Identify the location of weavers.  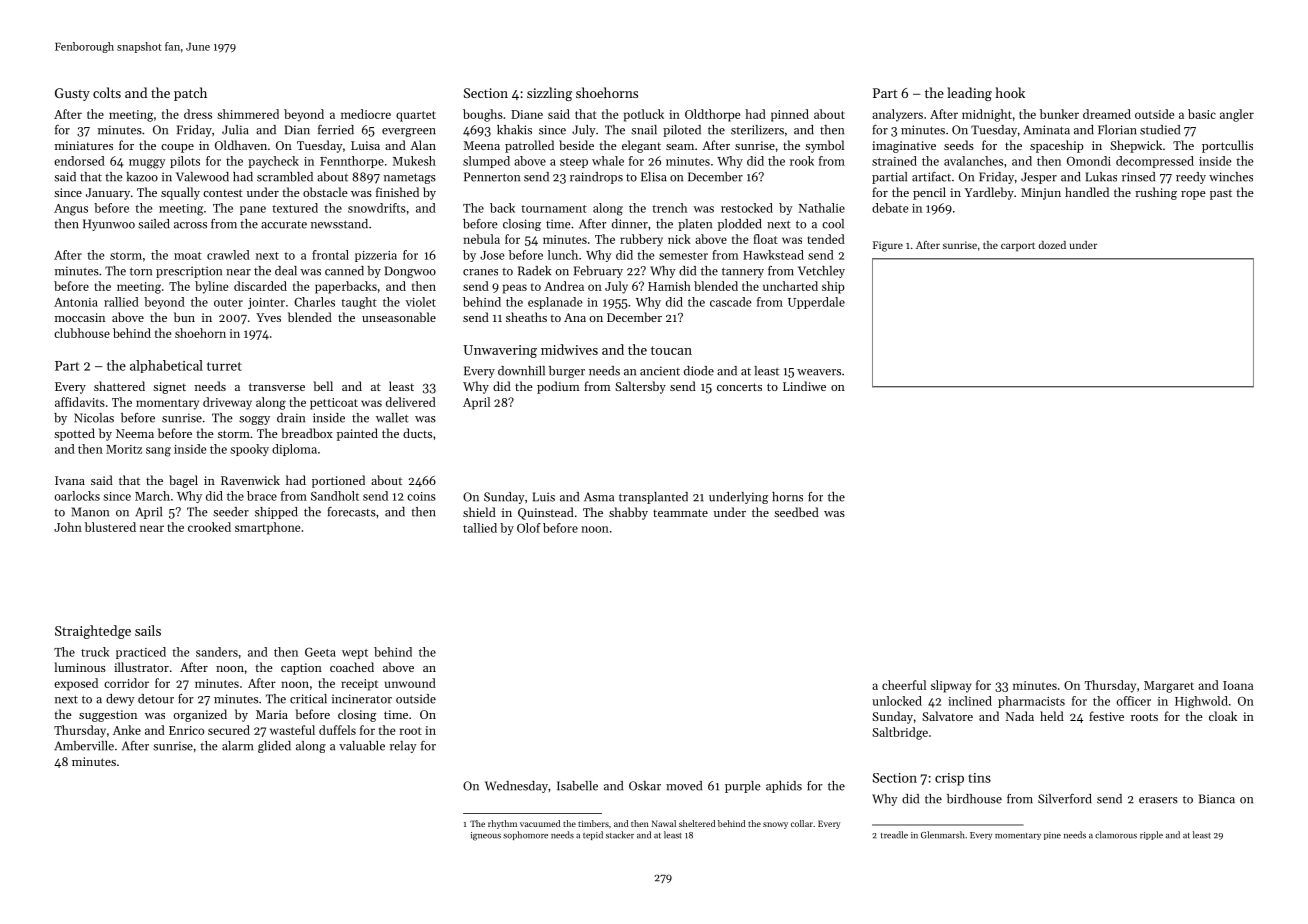
(819, 372).
